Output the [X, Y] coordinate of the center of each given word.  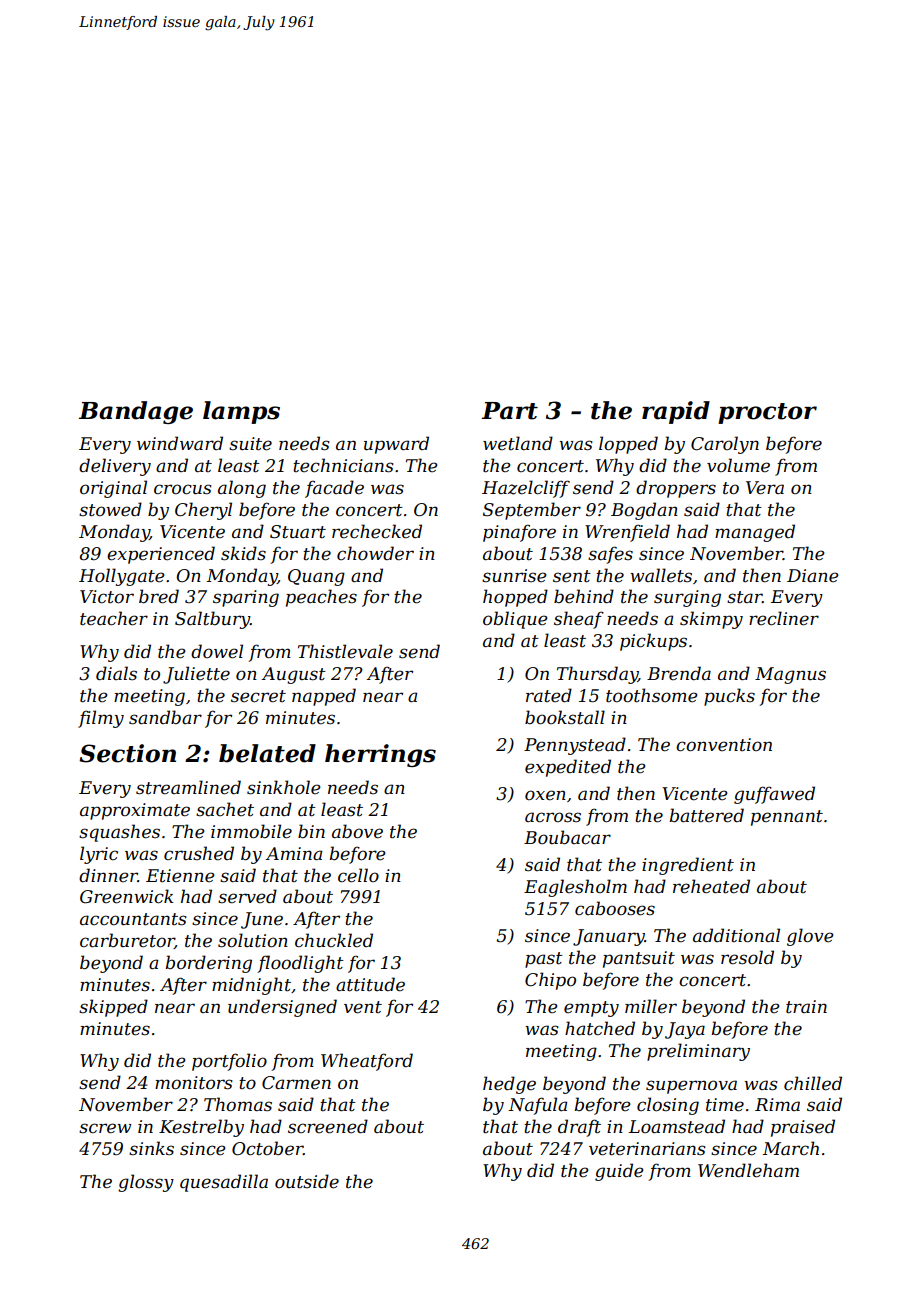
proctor [767, 413]
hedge [509, 1085]
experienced [161, 555]
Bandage [136, 412]
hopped [515, 598]
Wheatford [367, 1062]
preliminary [698, 1052]
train [806, 1007]
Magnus [790, 675]
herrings [380, 755]
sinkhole [284, 787]
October [267, 1148]
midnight [251, 986]
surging [687, 598]
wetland [518, 443]
